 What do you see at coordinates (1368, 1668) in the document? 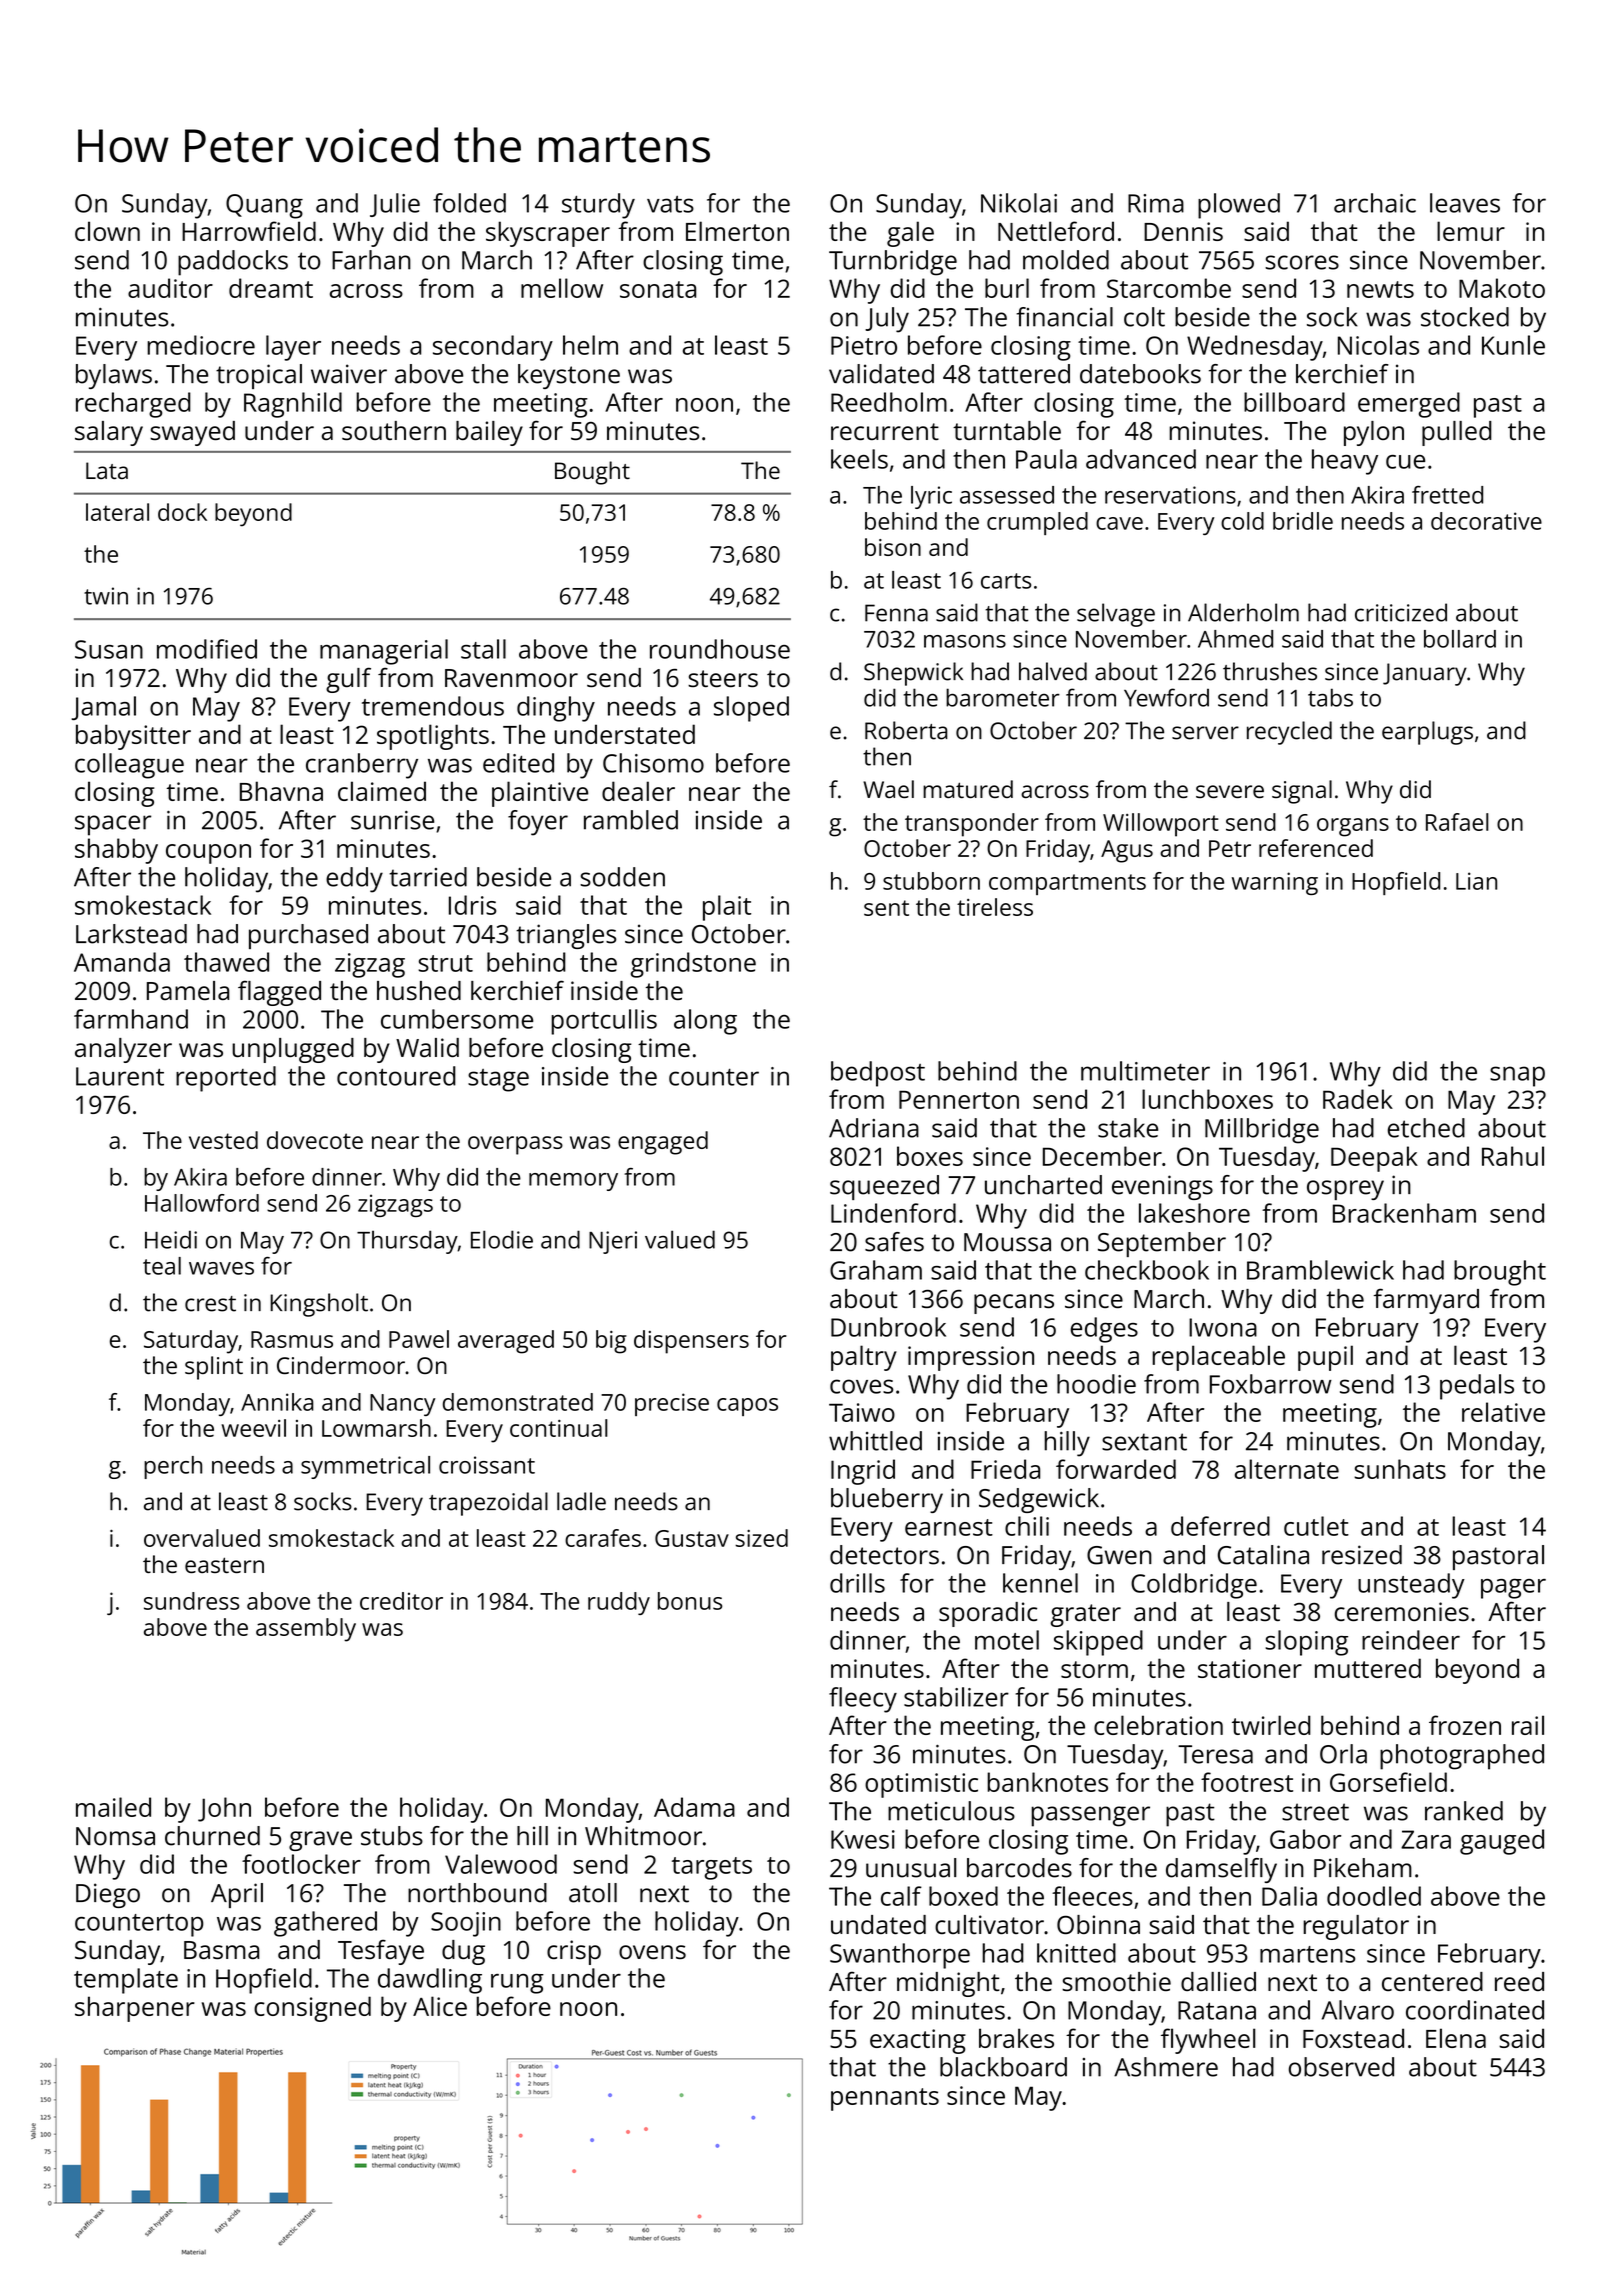
I see `muttered` at bounding box center [1368, 1668].
